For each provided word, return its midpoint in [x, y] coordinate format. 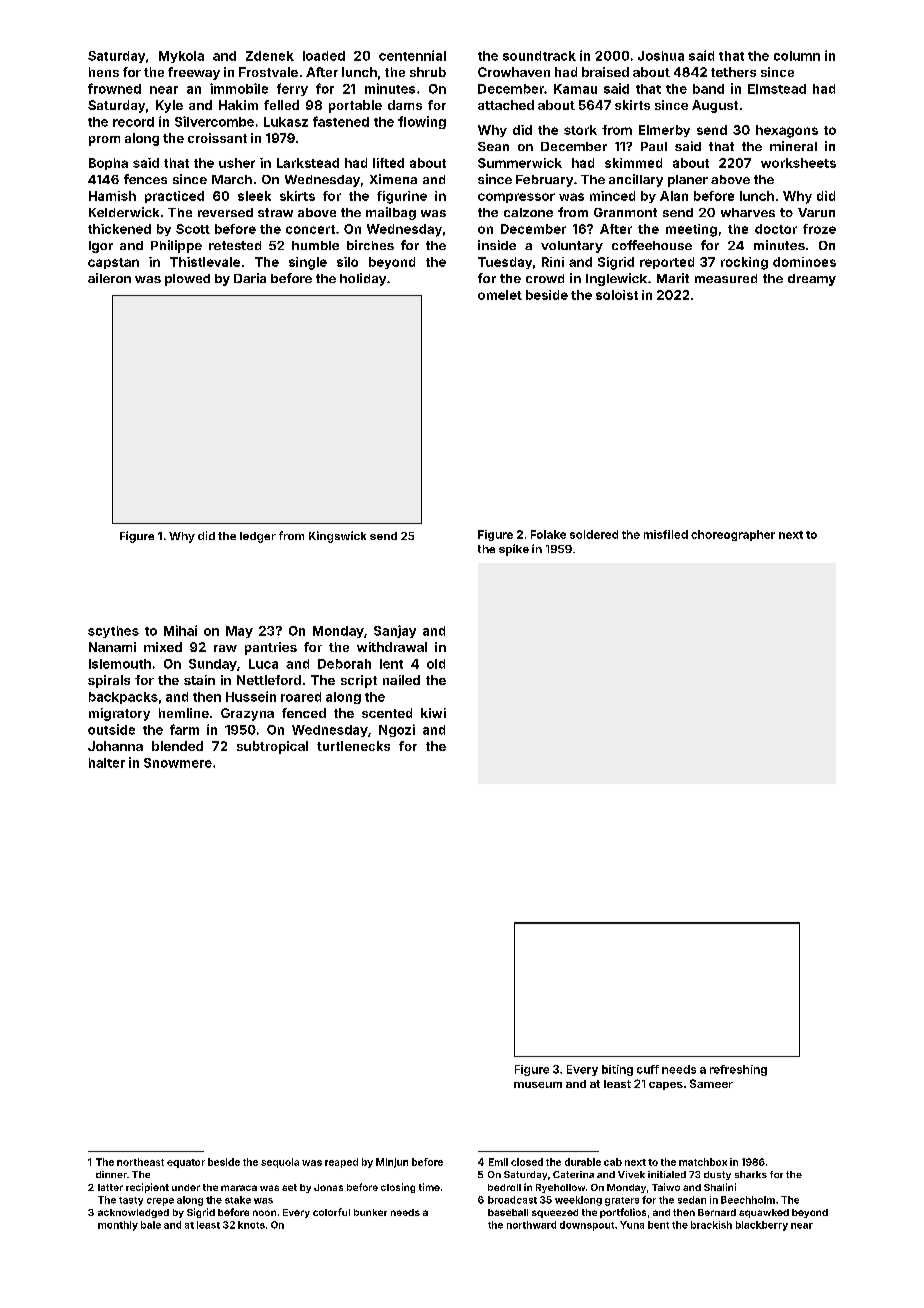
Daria [250, 278]
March [232, 179]
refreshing [738, 1070]
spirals [109, 681]
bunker [370, 1212]
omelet [500, 295]
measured [726, 278]
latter [110, 1187]
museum [538, 1085]
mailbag [391, 213]
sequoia [280, 1163]
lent [391, 664]
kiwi [433, 713]
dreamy [812, 280]
